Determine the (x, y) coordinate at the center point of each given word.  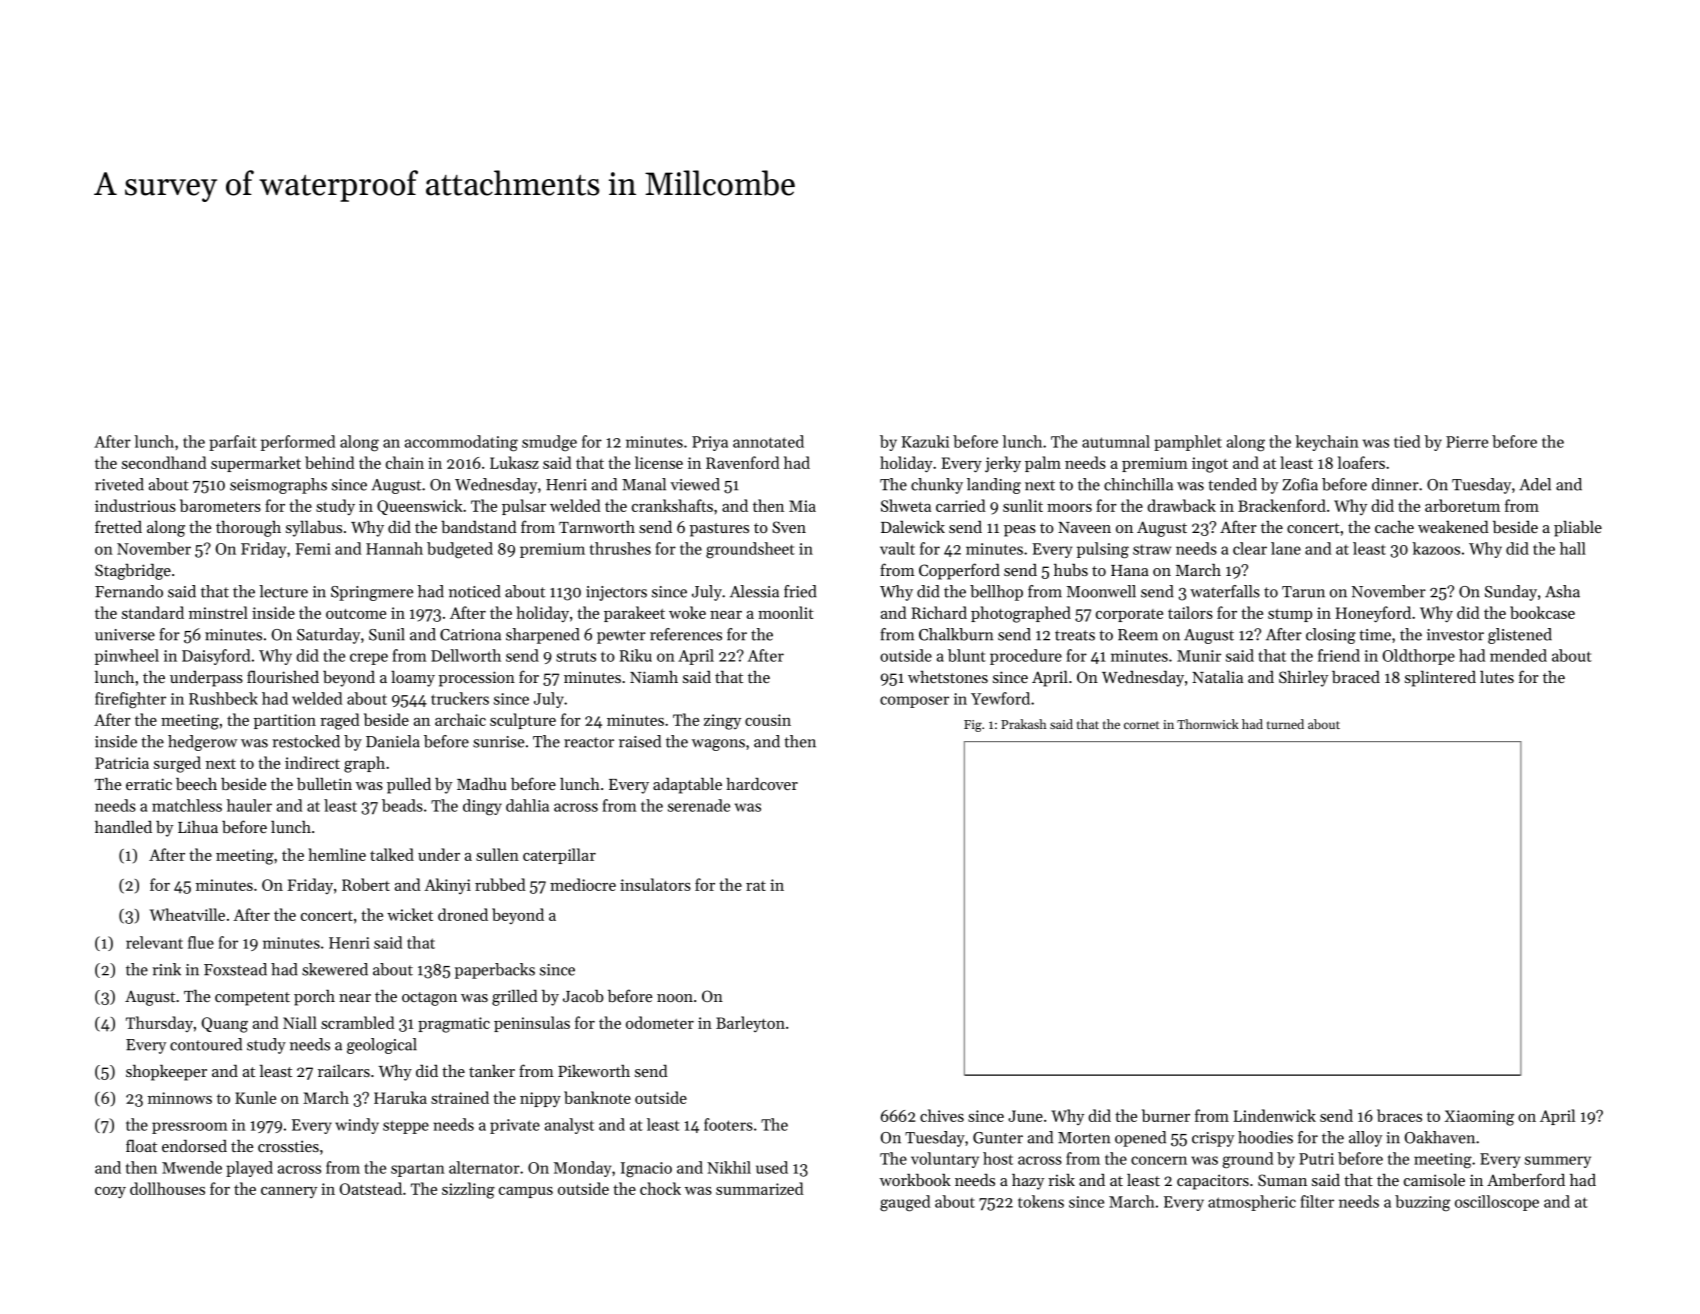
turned (1285, 724)
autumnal (1116, 441)
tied (1407, 441)
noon (675, 998)
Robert (366, 884)
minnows (180, 1098)
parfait (233, 443)
